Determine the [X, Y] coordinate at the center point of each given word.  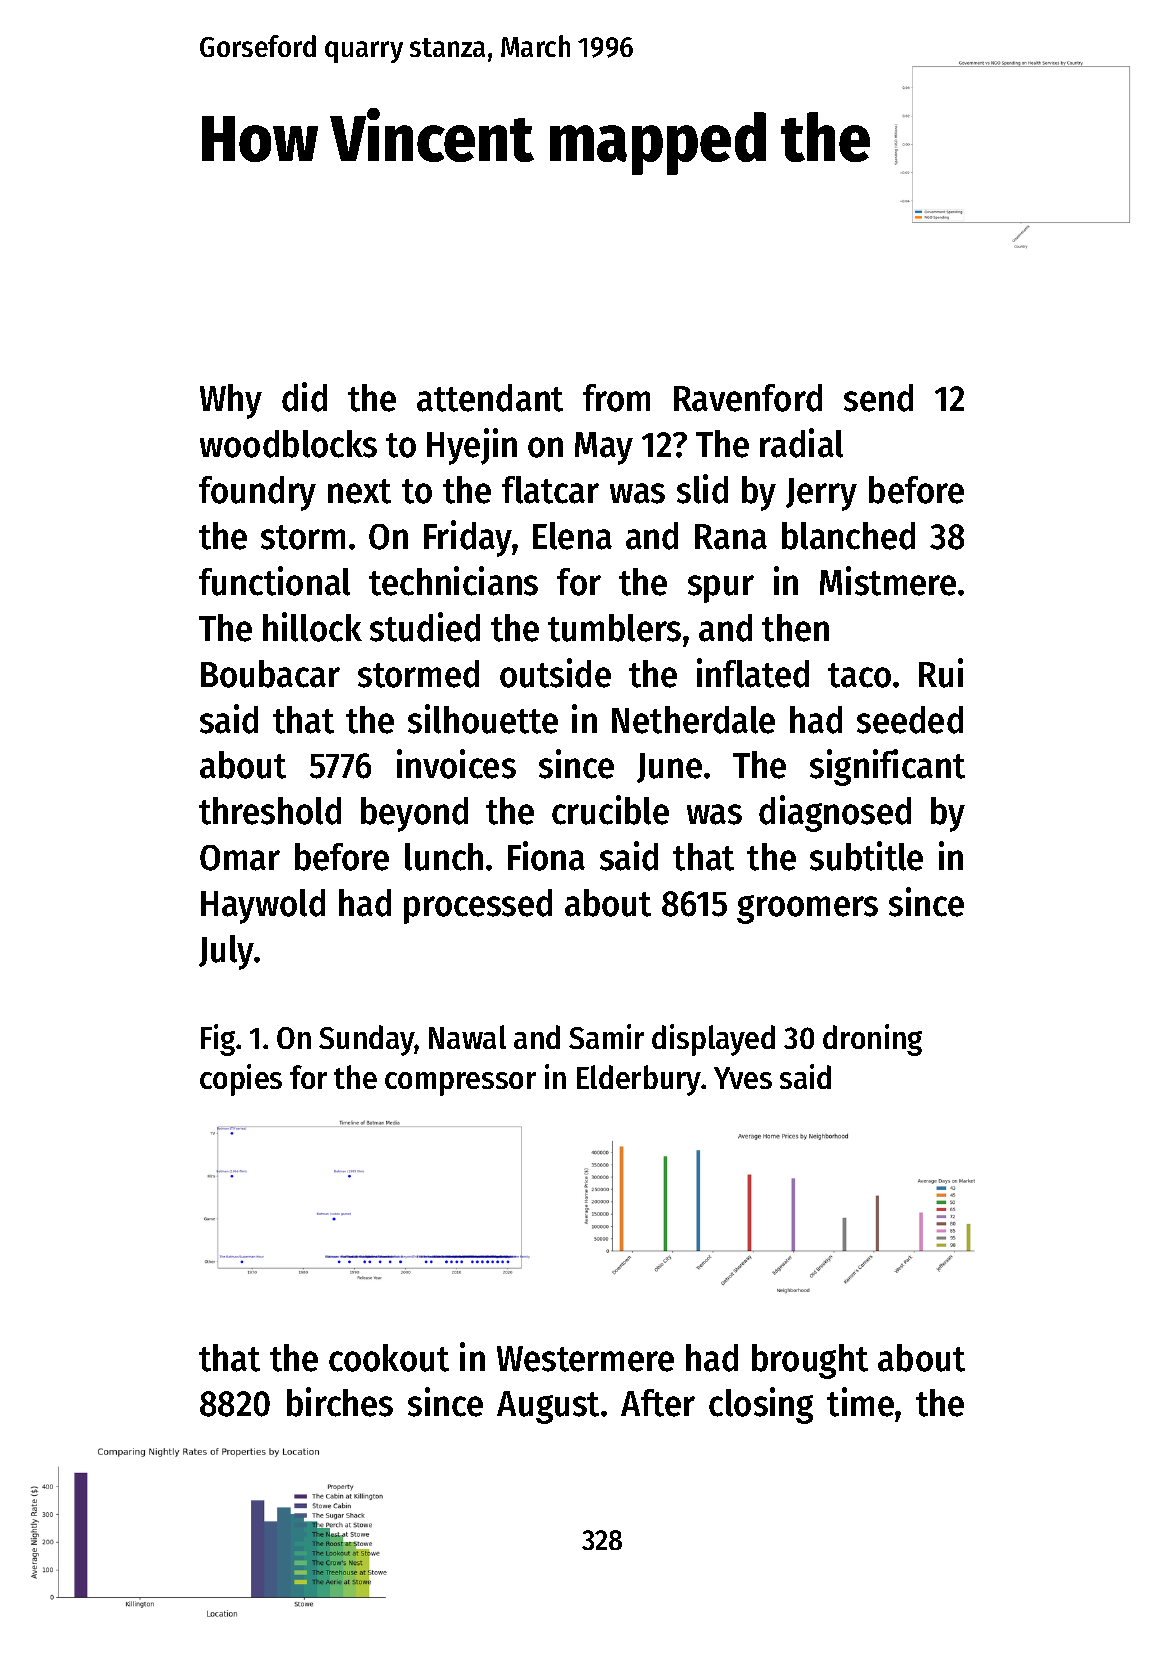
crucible [610, 810]
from [616, 398]
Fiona [546, 856]
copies [241, 1080]
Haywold [263, 906]
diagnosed [835, 813]
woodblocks [288, 444]
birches [340, 1402]
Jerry [821, 494]
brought [810, 1361]
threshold [270, 811]
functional [274, 581]
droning [872, 1040]
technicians [453, 581]
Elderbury [639, 1080]
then [795, 628]
